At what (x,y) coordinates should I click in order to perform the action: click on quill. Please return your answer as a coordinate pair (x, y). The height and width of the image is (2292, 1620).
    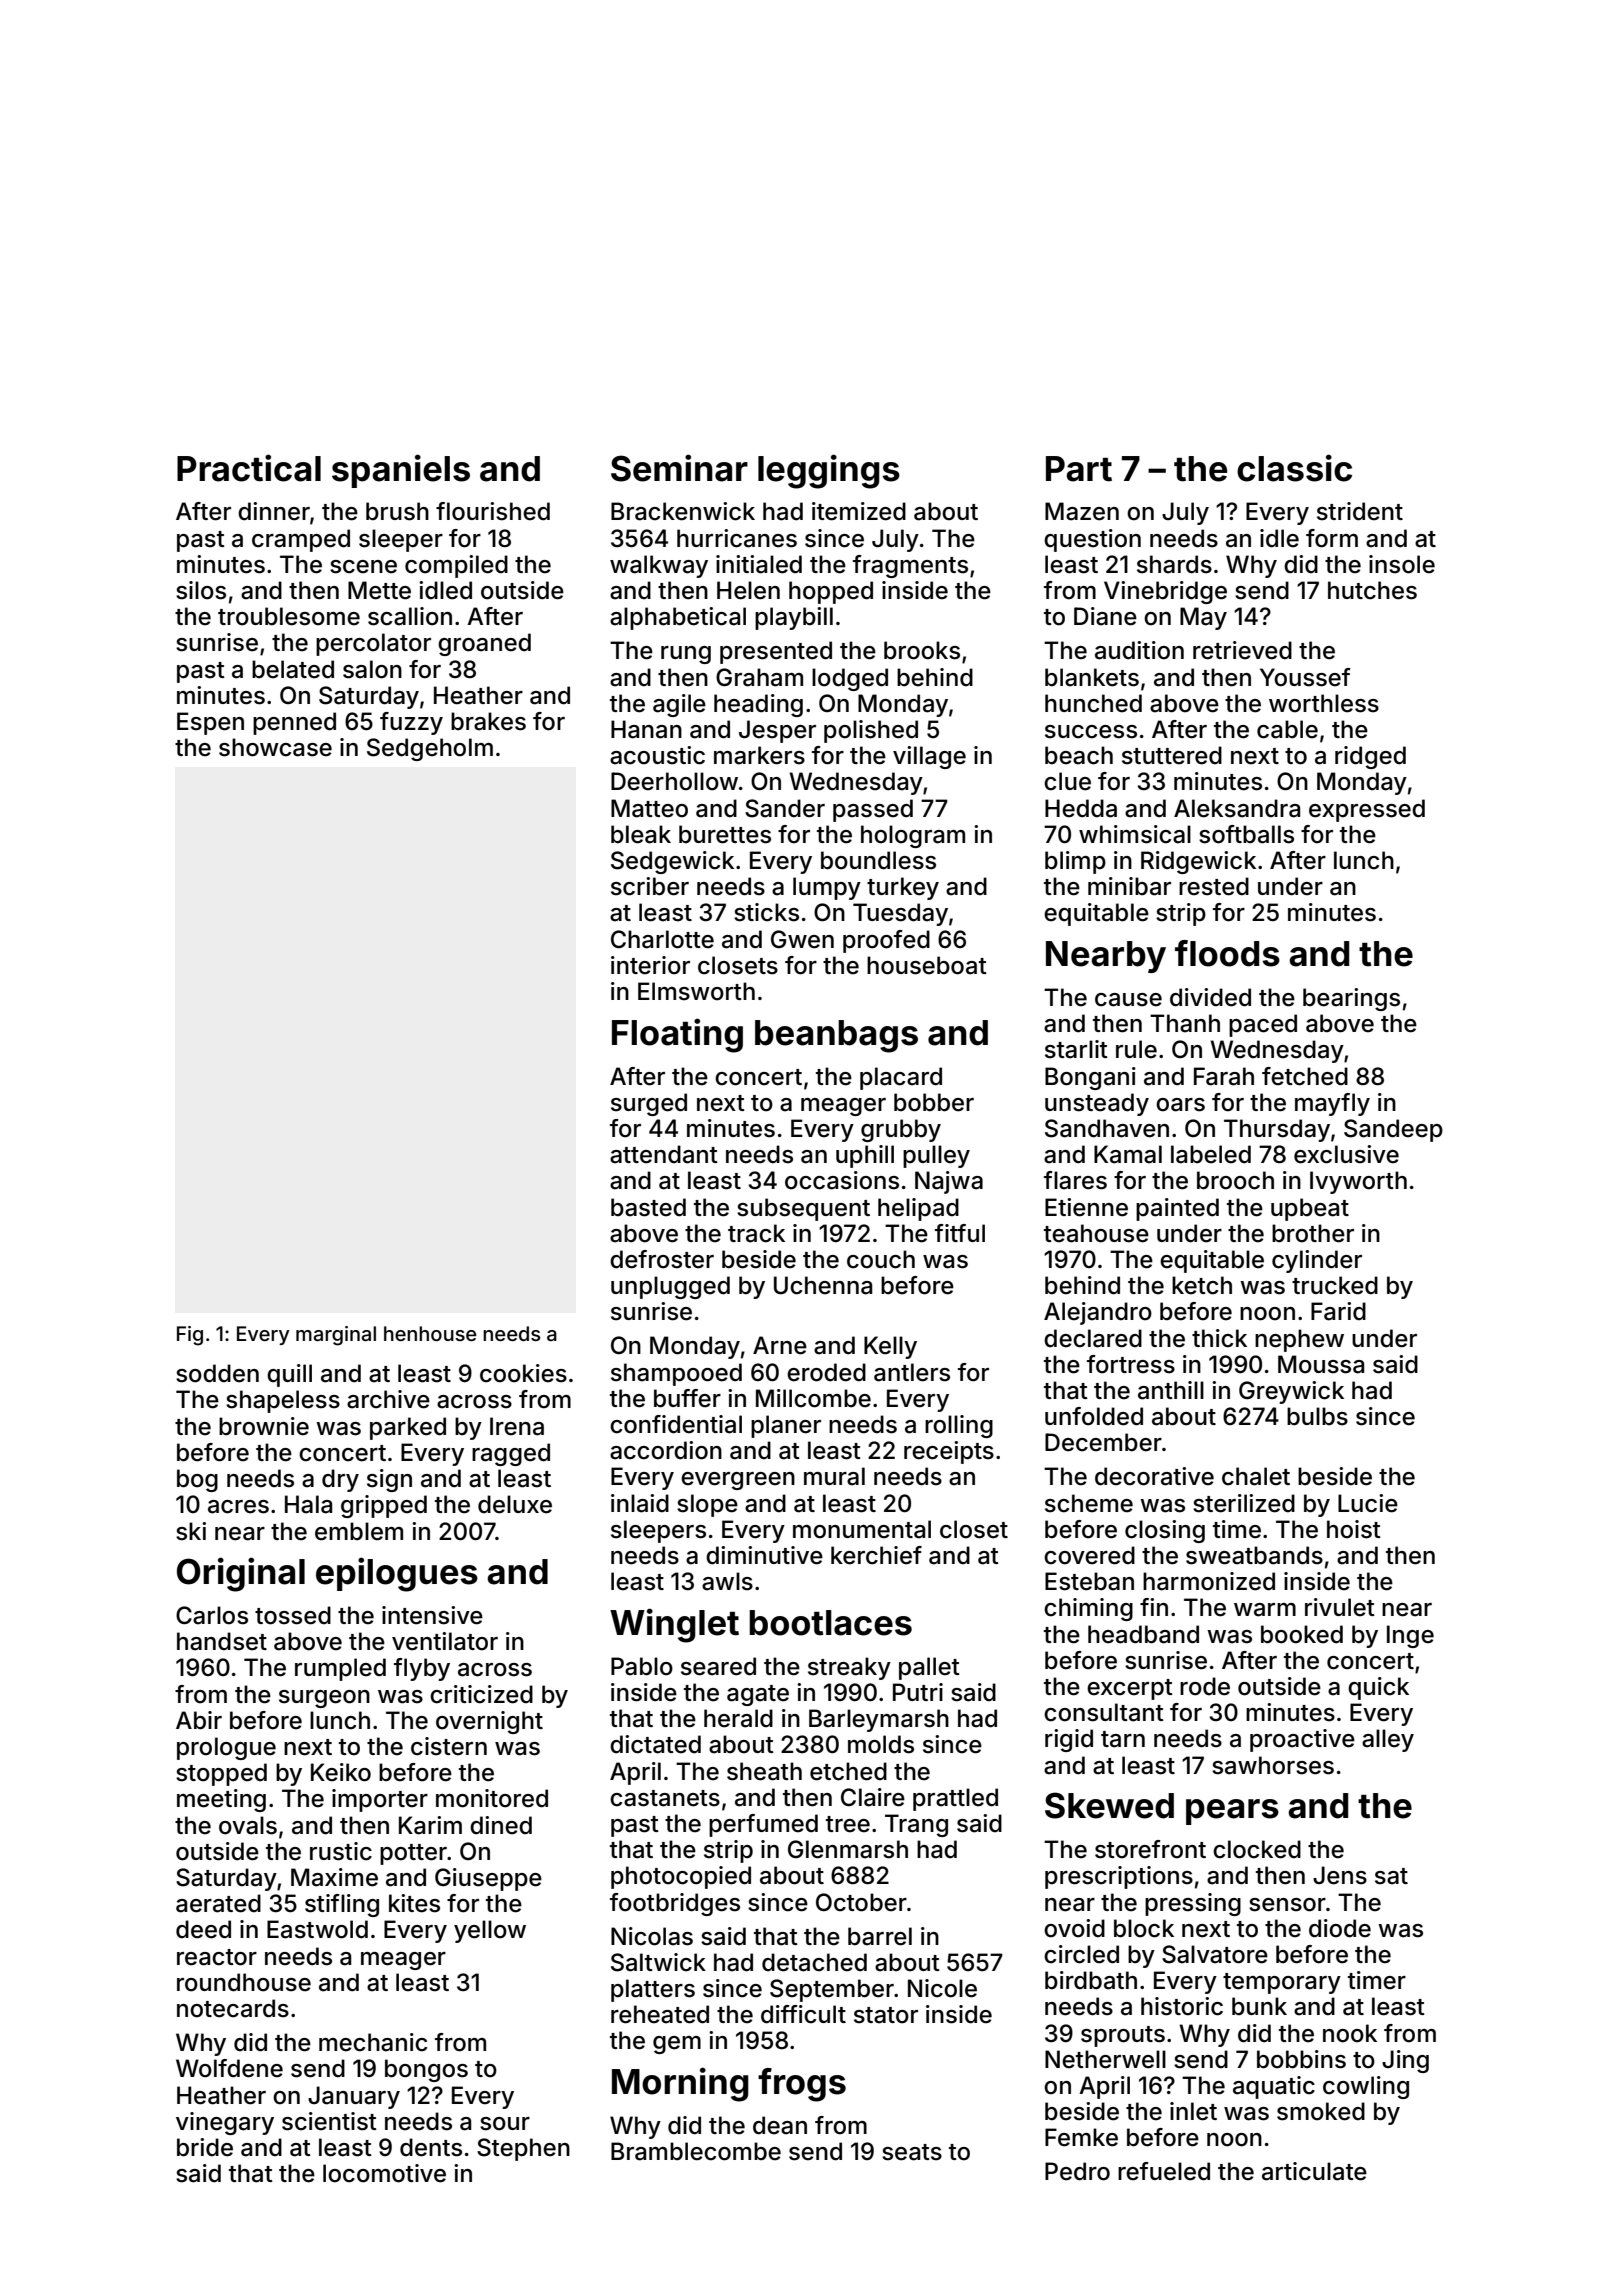
    Looking at the image, I should click on (289, 1375).
